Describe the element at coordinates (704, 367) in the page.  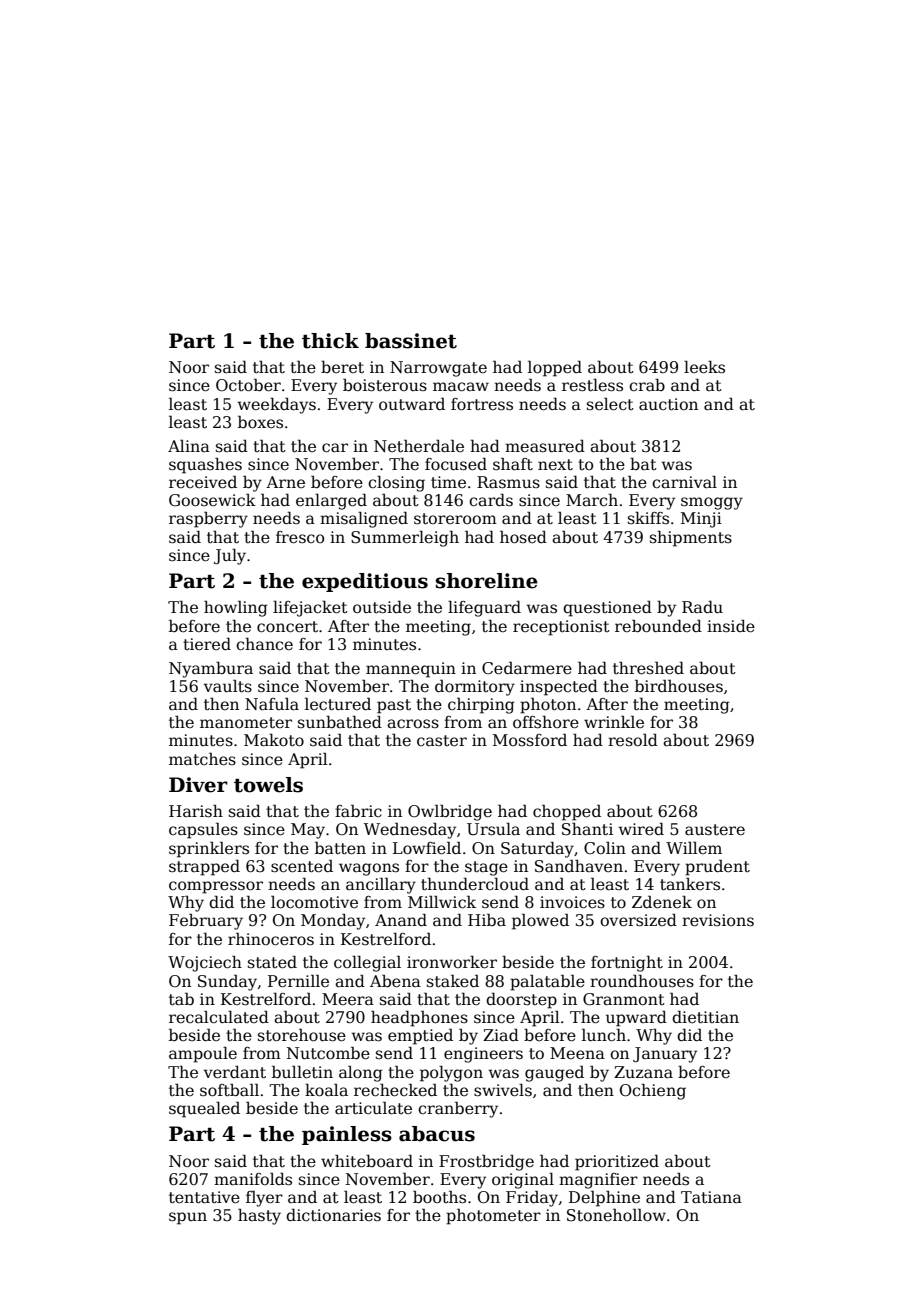
I see `leeks` at that location.
